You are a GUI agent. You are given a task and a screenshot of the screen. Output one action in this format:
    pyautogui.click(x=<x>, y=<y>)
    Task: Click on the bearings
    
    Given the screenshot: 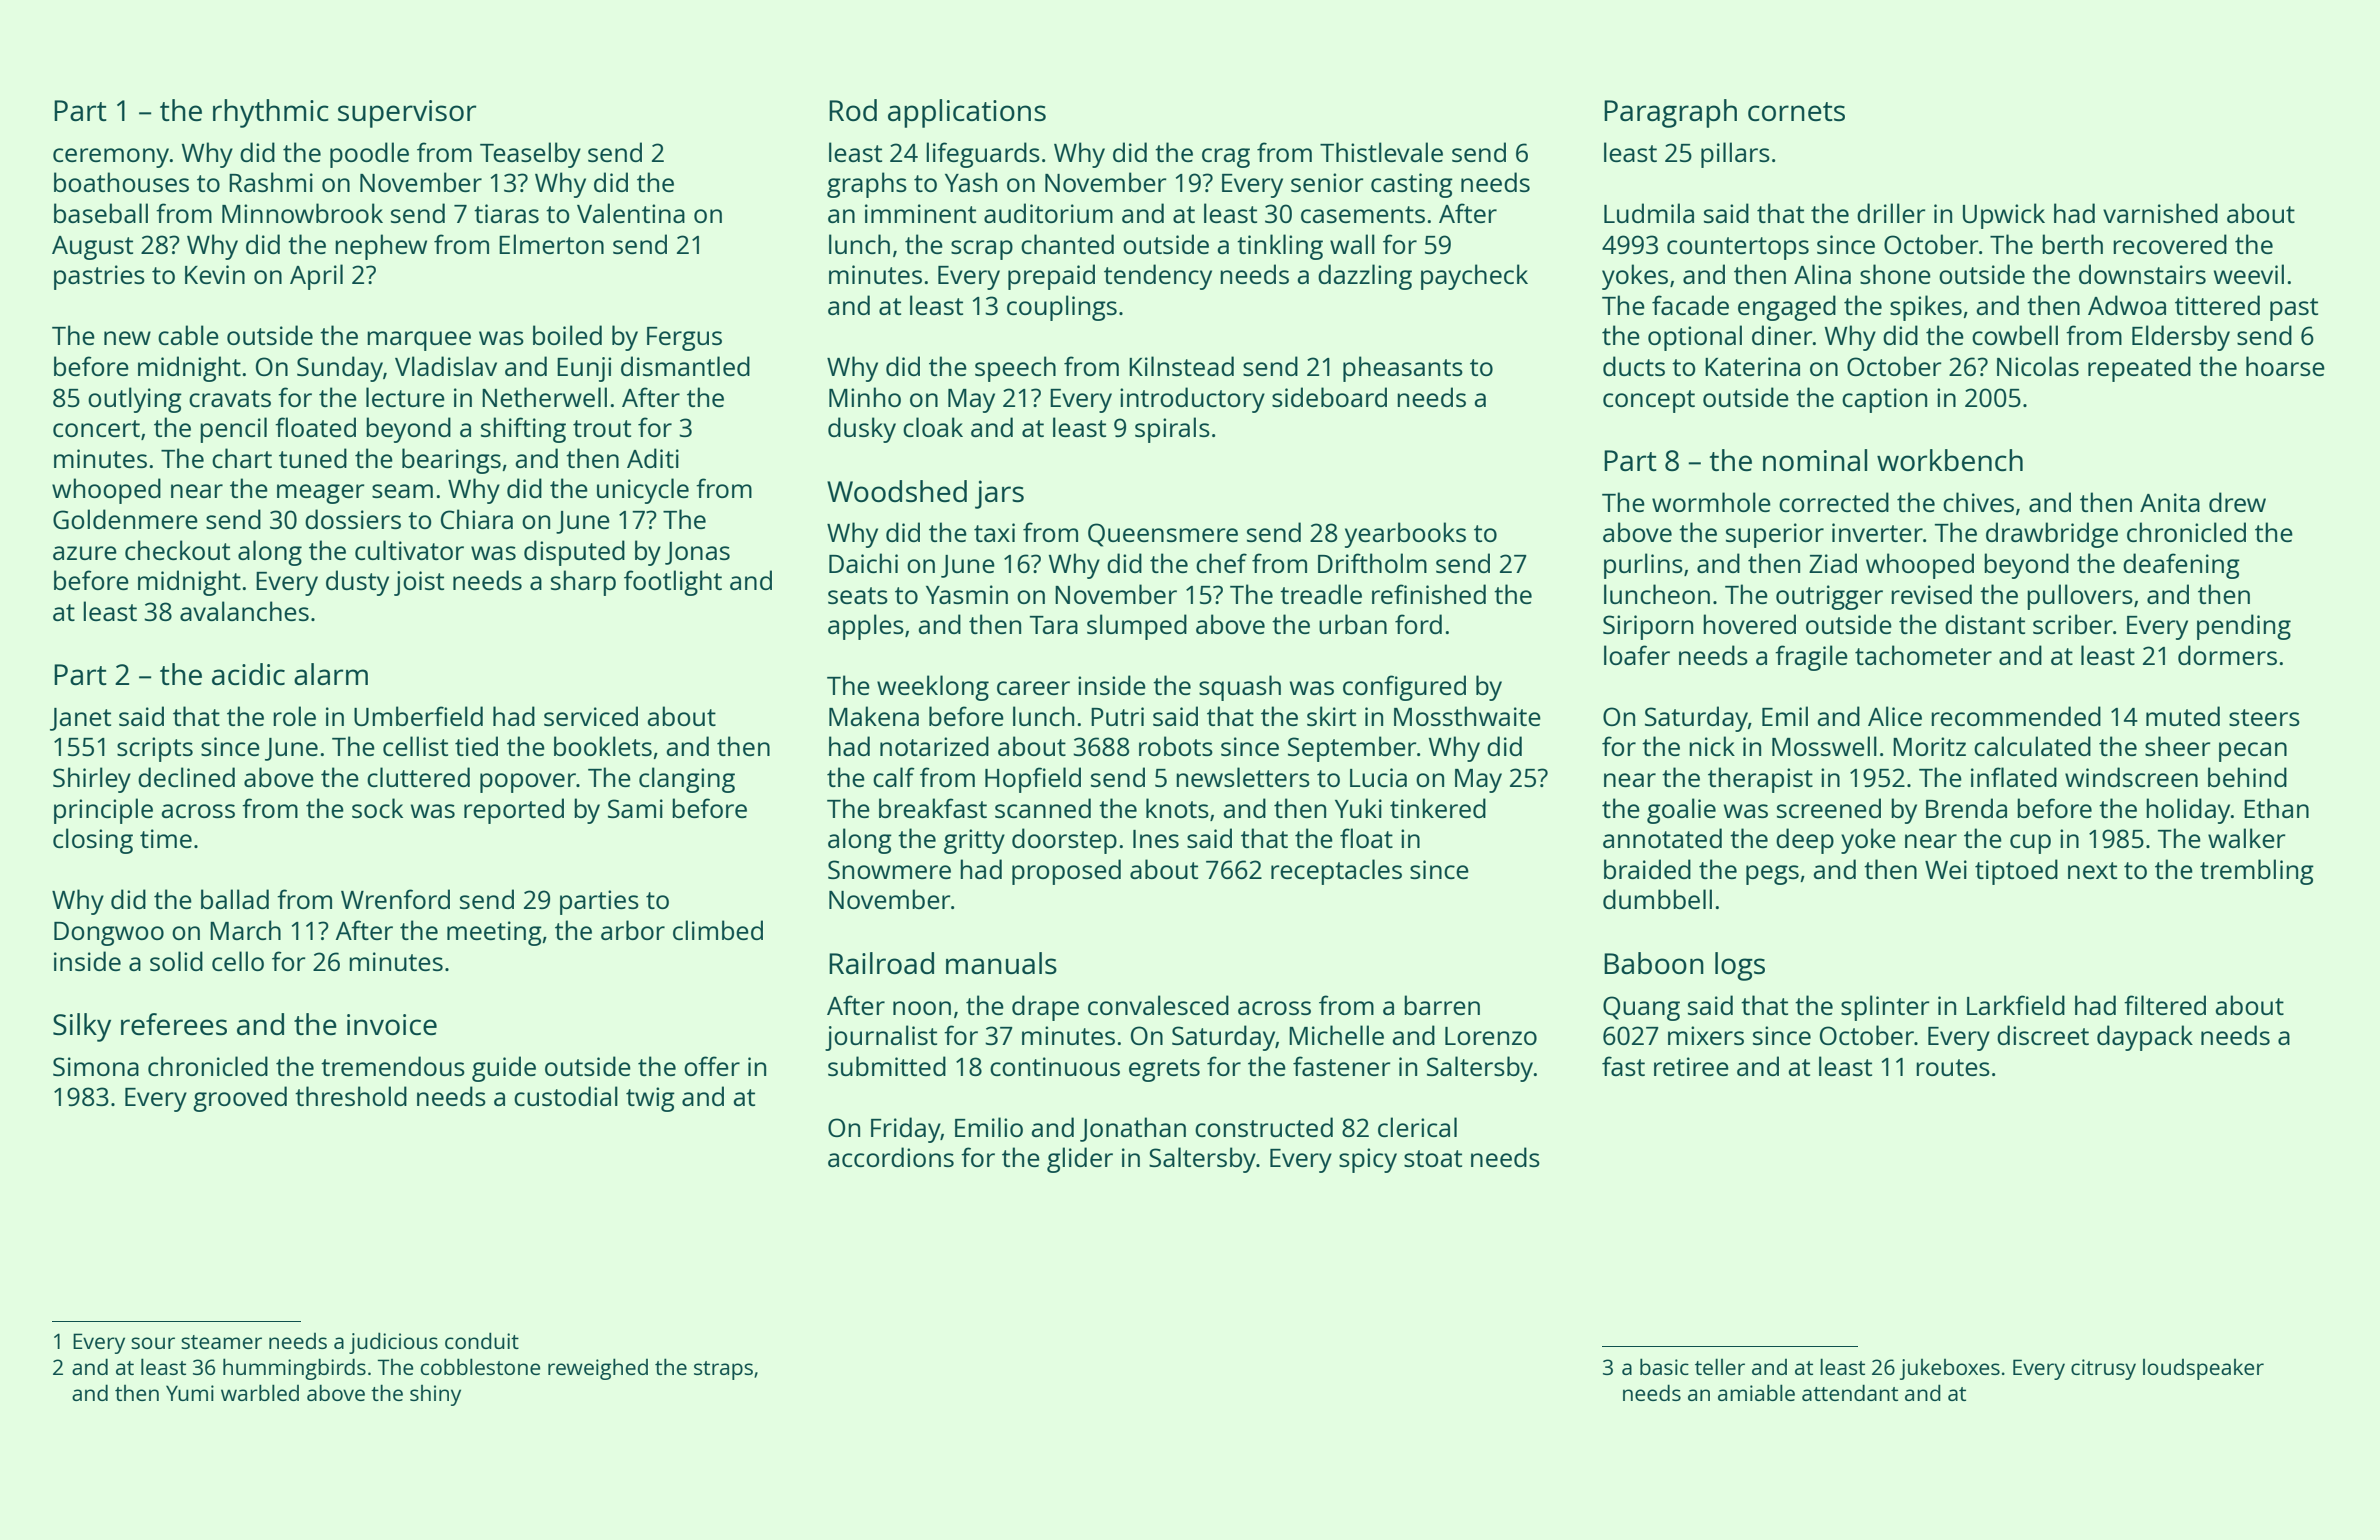 What is the action you would take?
    pyautogui.click(x=451, y=461)
